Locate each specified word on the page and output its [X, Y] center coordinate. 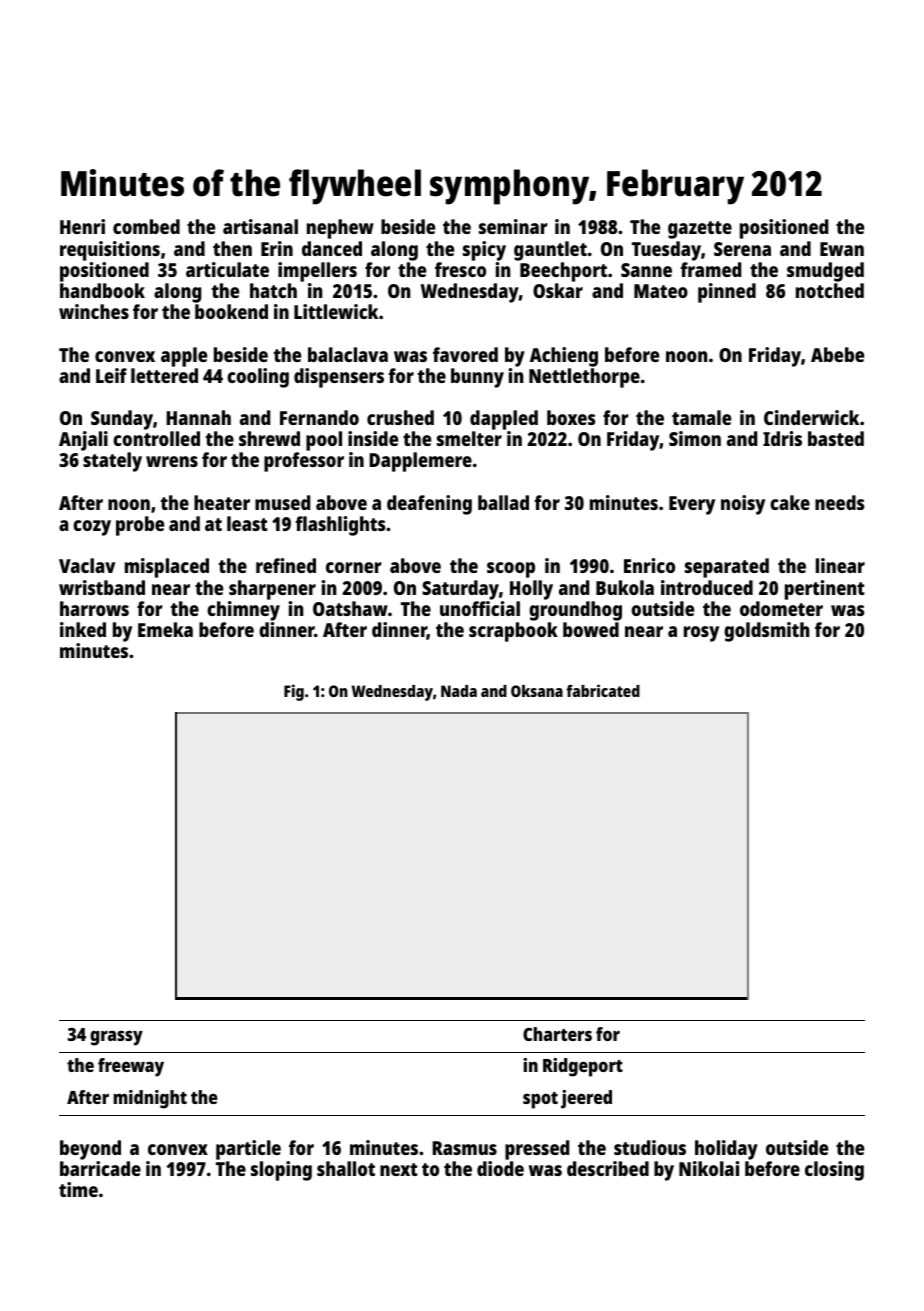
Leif [111, 375]
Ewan [842, 249]
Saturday [460, 590]
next [399, 1169]
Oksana [537, 691]
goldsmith [766, 632]
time [78, 1189]
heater [222, 502]
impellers [317, 272]
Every [692, 505]
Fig [294, 692]
